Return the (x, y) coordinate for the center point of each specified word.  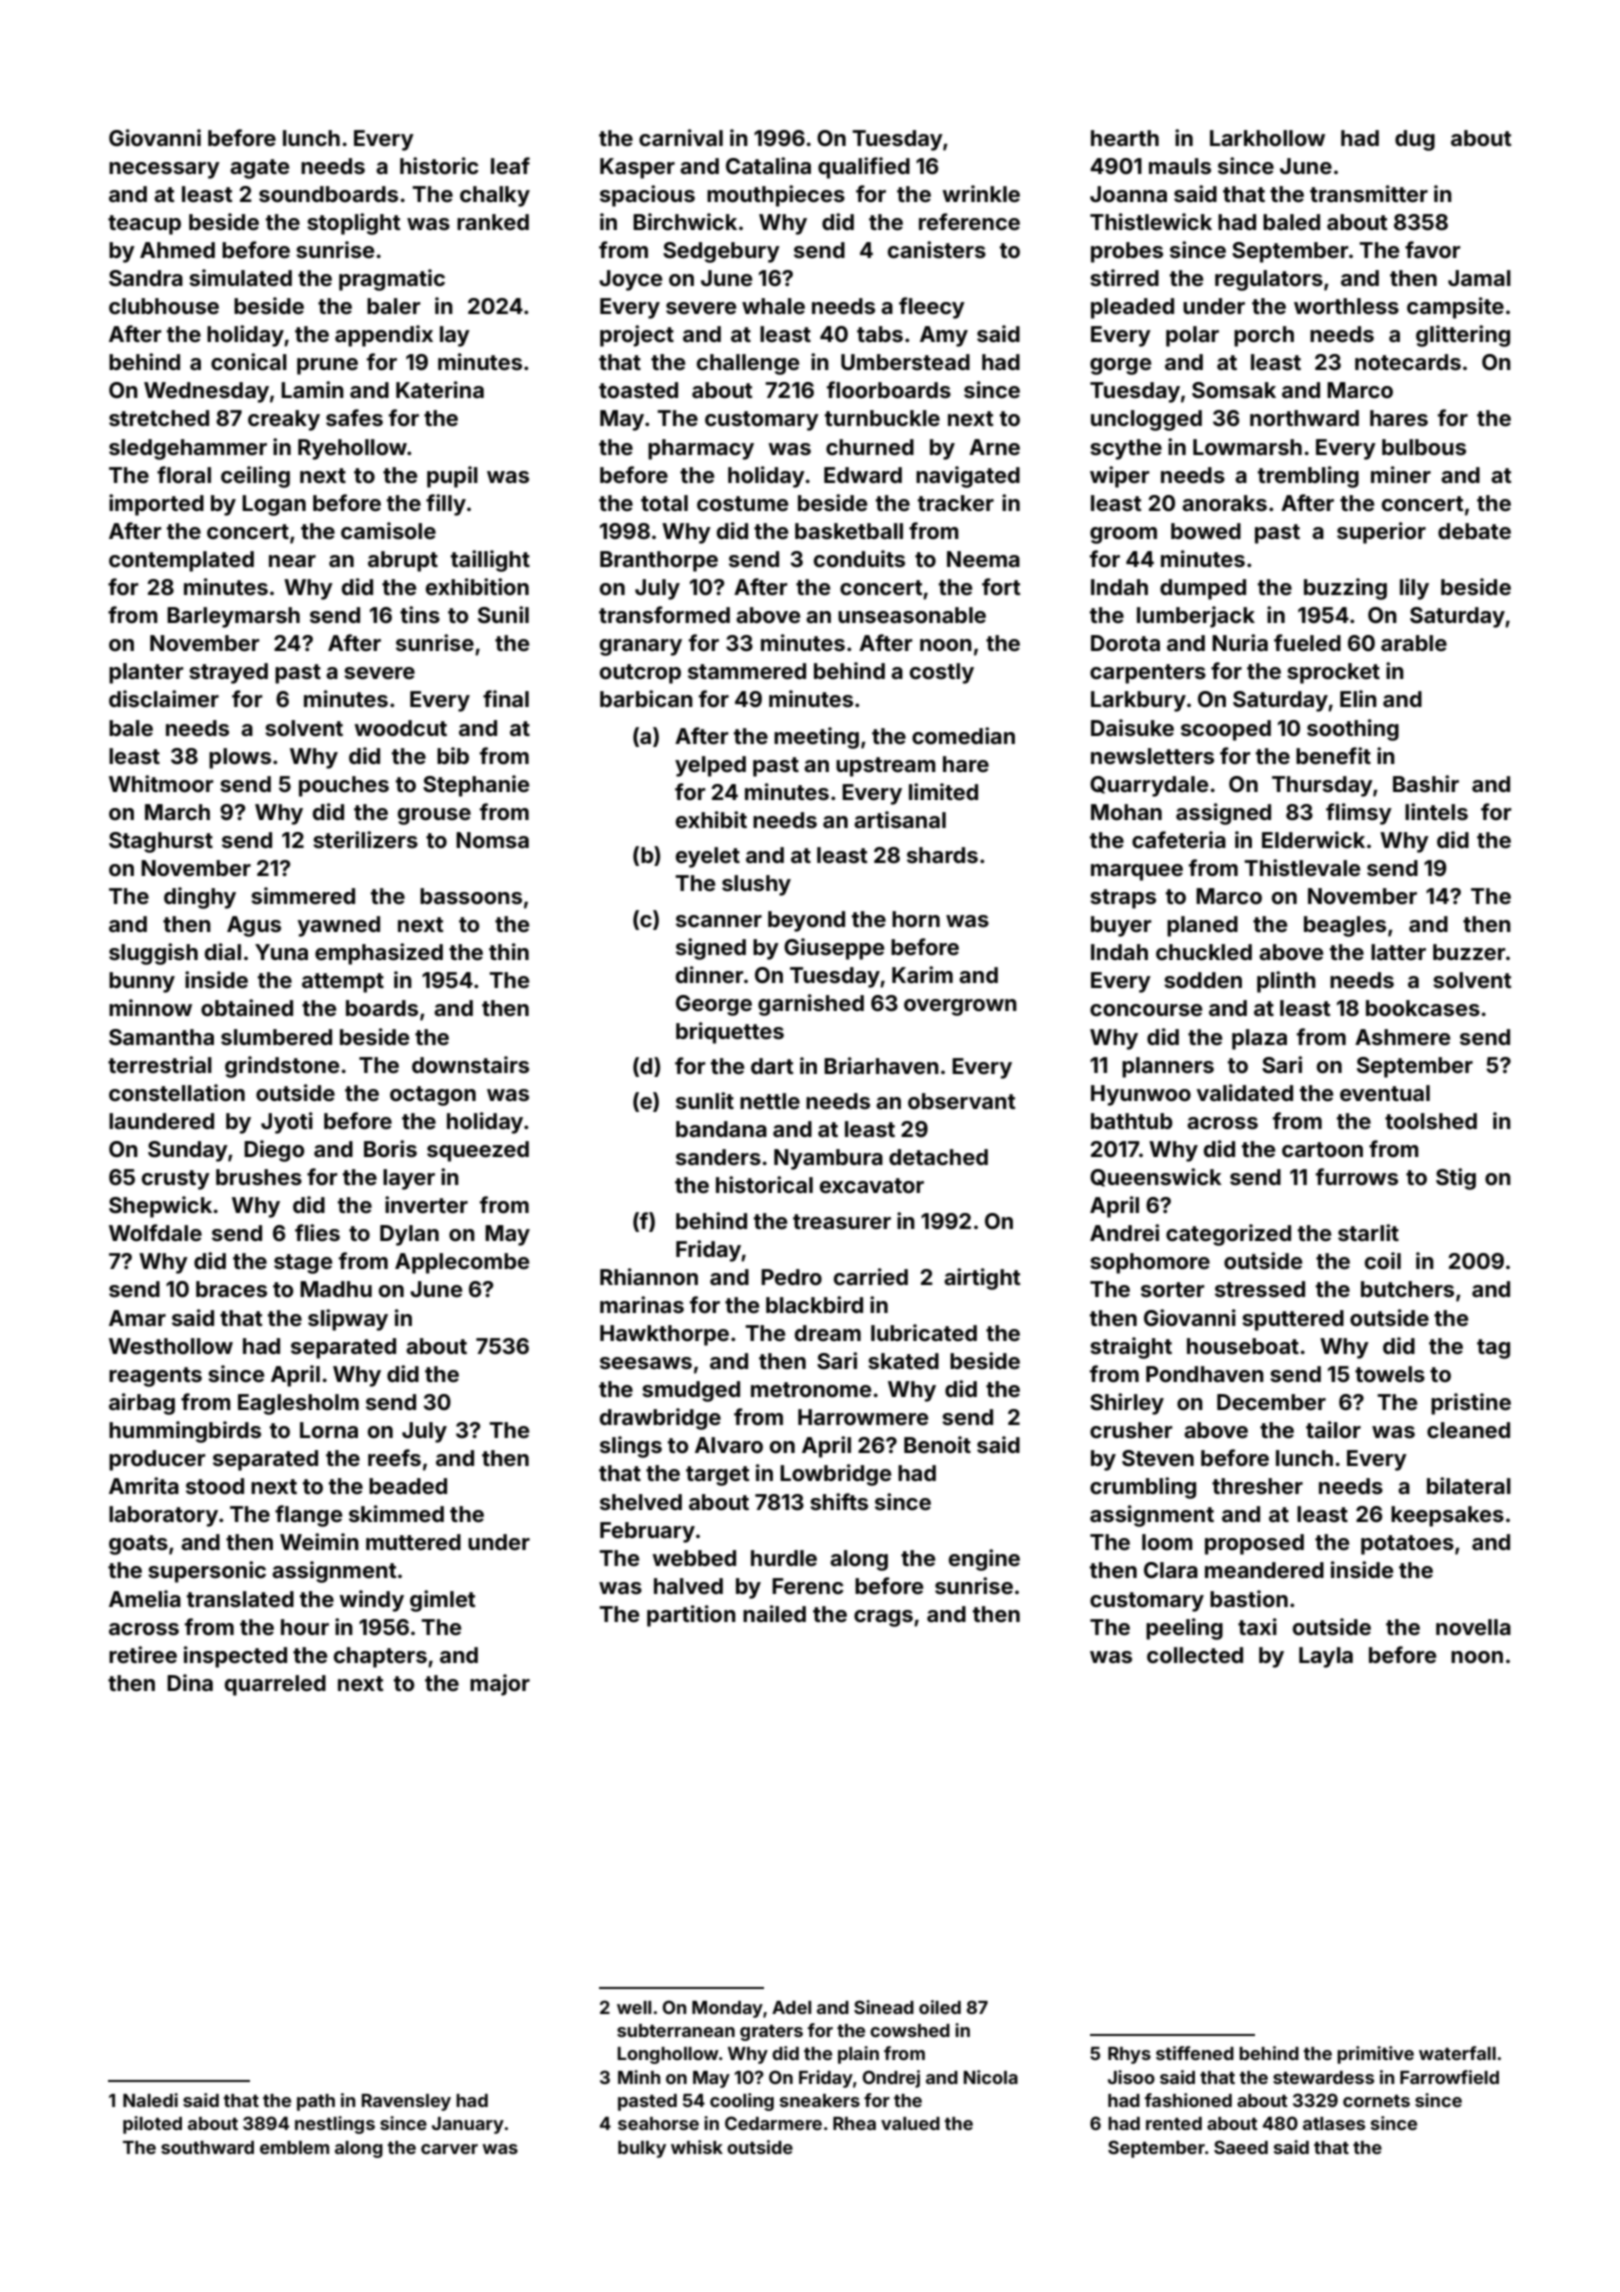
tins (420, 614)
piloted (152, 2125)
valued (910, 2123)
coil (1383, 1260)
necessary (164, 170)
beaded (408, 1486)
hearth (1125, 138)
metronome (811, 1389)
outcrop (640, 674)
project (637, 336)
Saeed (1241, 2147)
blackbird (814, 1304)
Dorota (1125, 643)
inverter (426, 1204)
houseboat (1243, 1346)
